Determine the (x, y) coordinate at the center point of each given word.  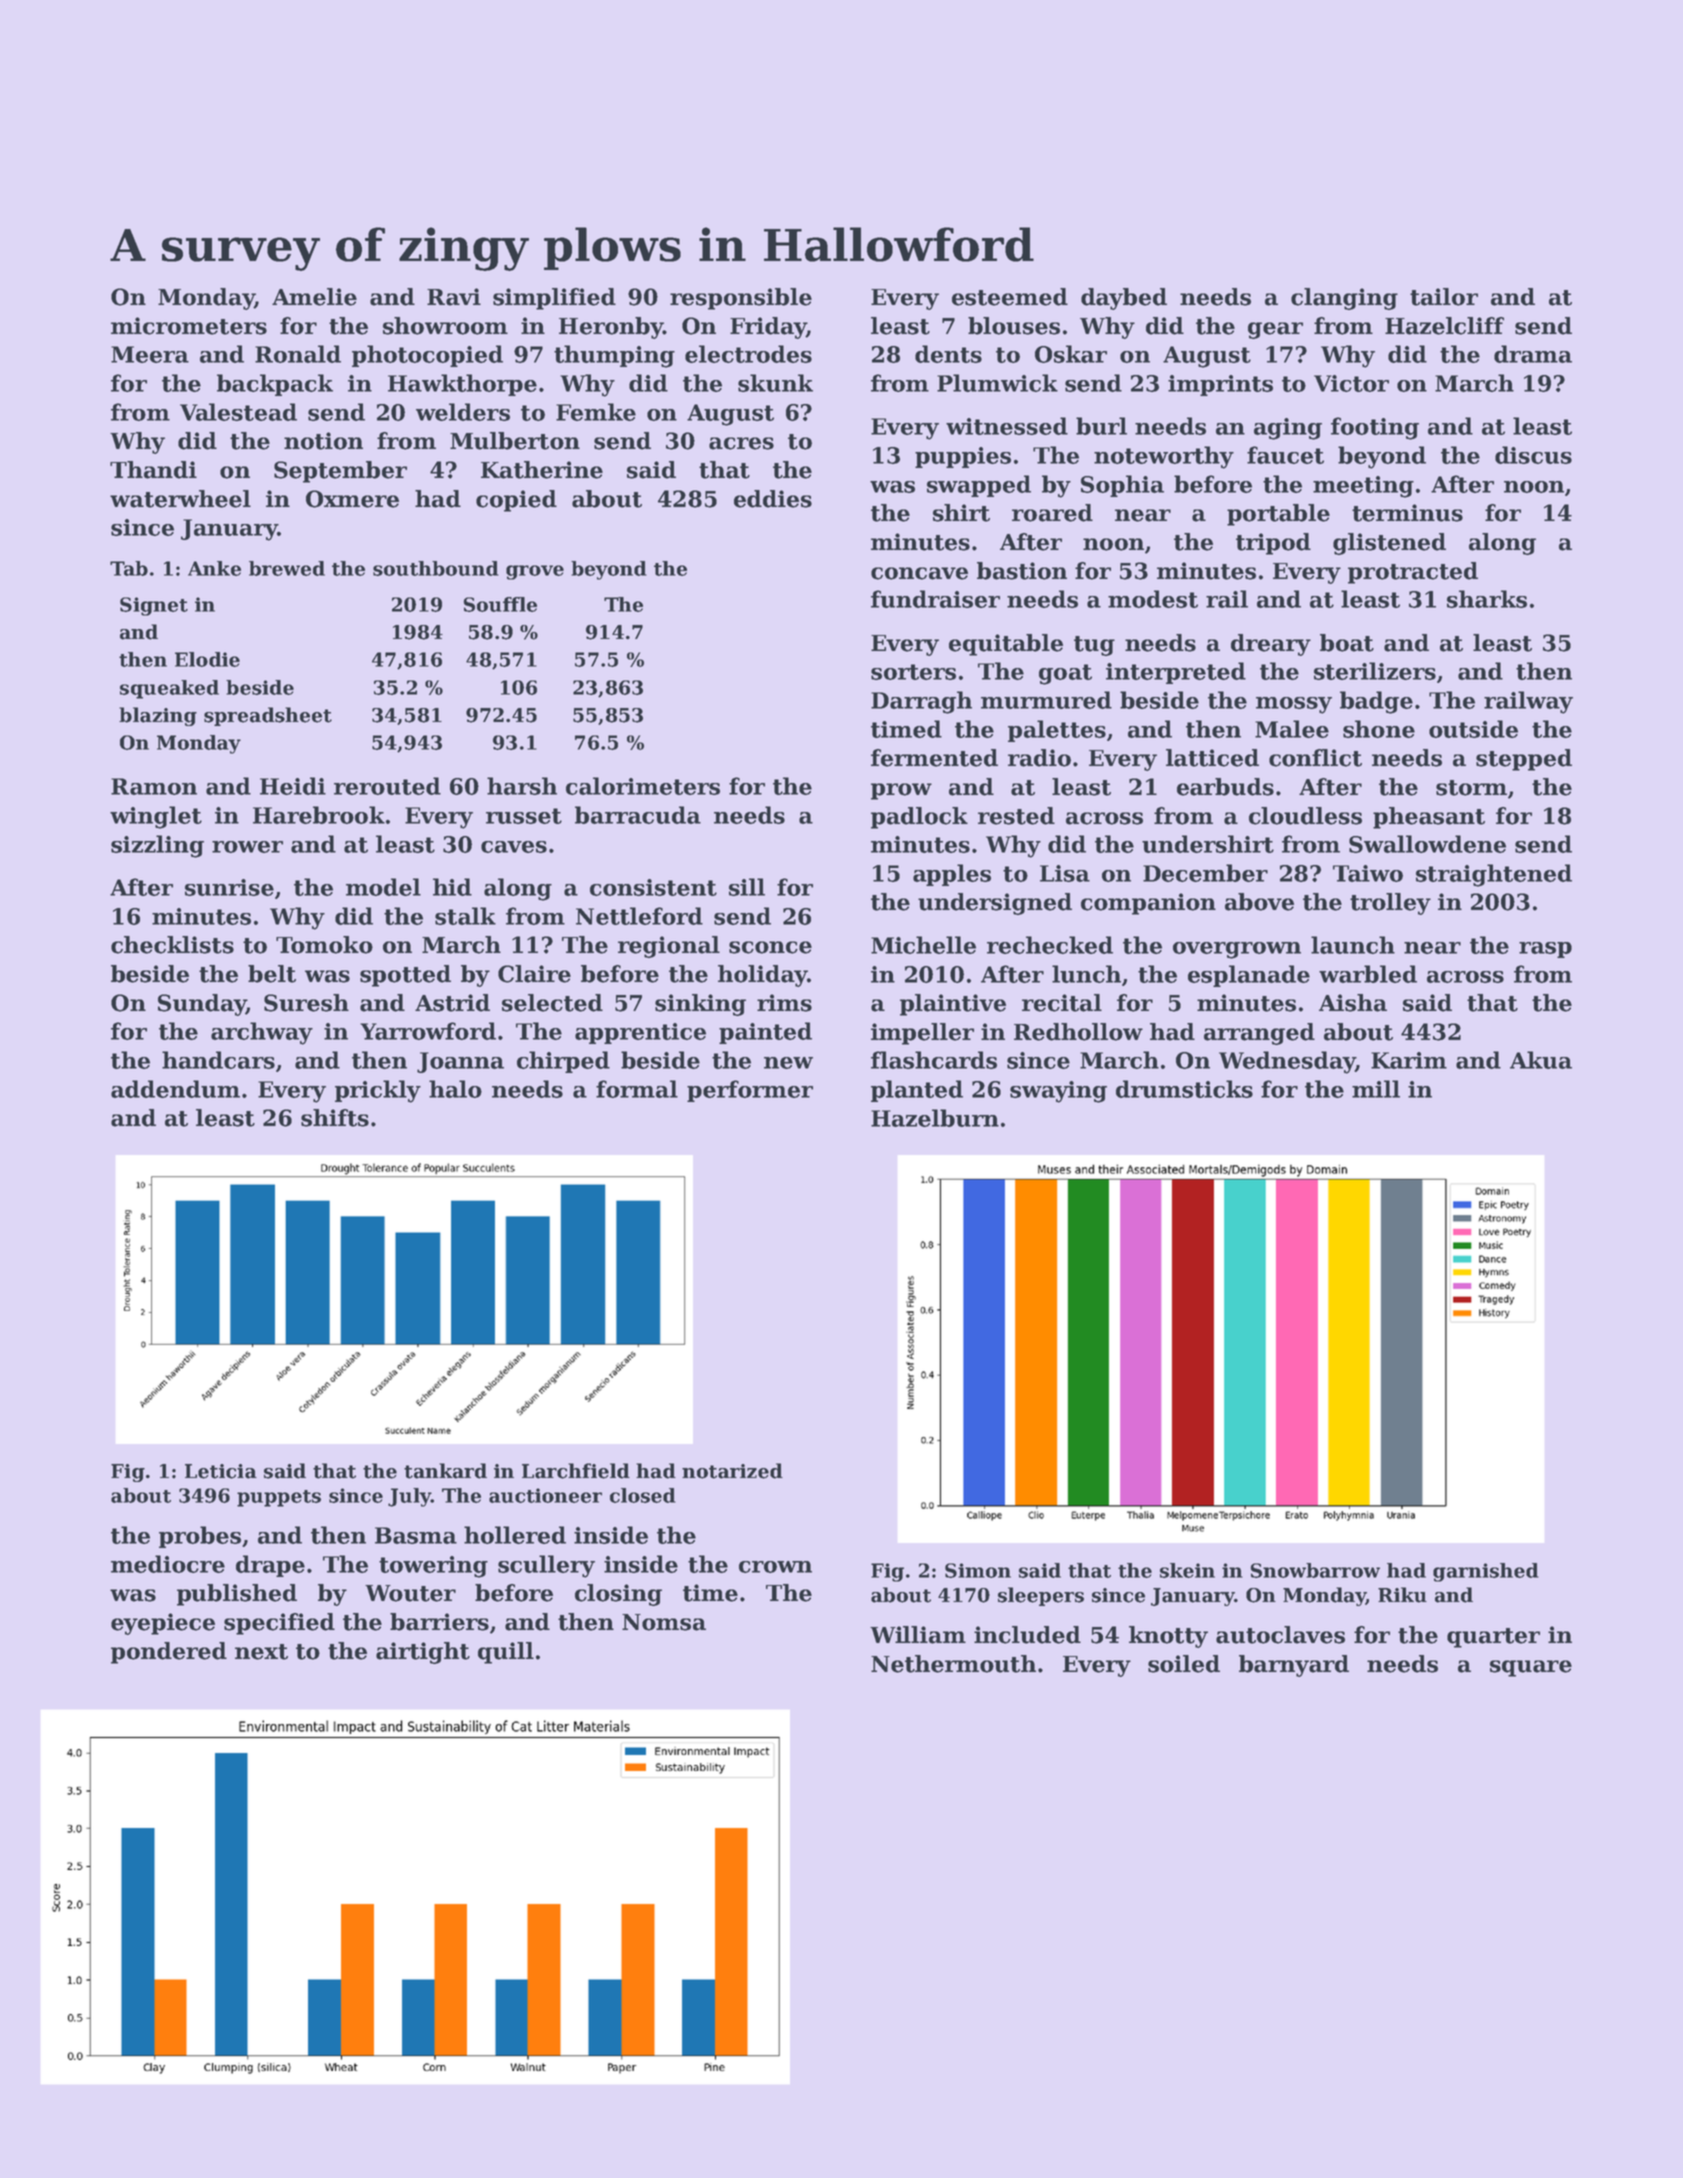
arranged (1259, 1034)
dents (948, 354)
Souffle (500, 604)
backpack (275, 385)
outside (1473, 729)
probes (200, 1537)
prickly (378, 1091)
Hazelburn (935, 1118)
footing (1375, 428)
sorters (913, 672)
